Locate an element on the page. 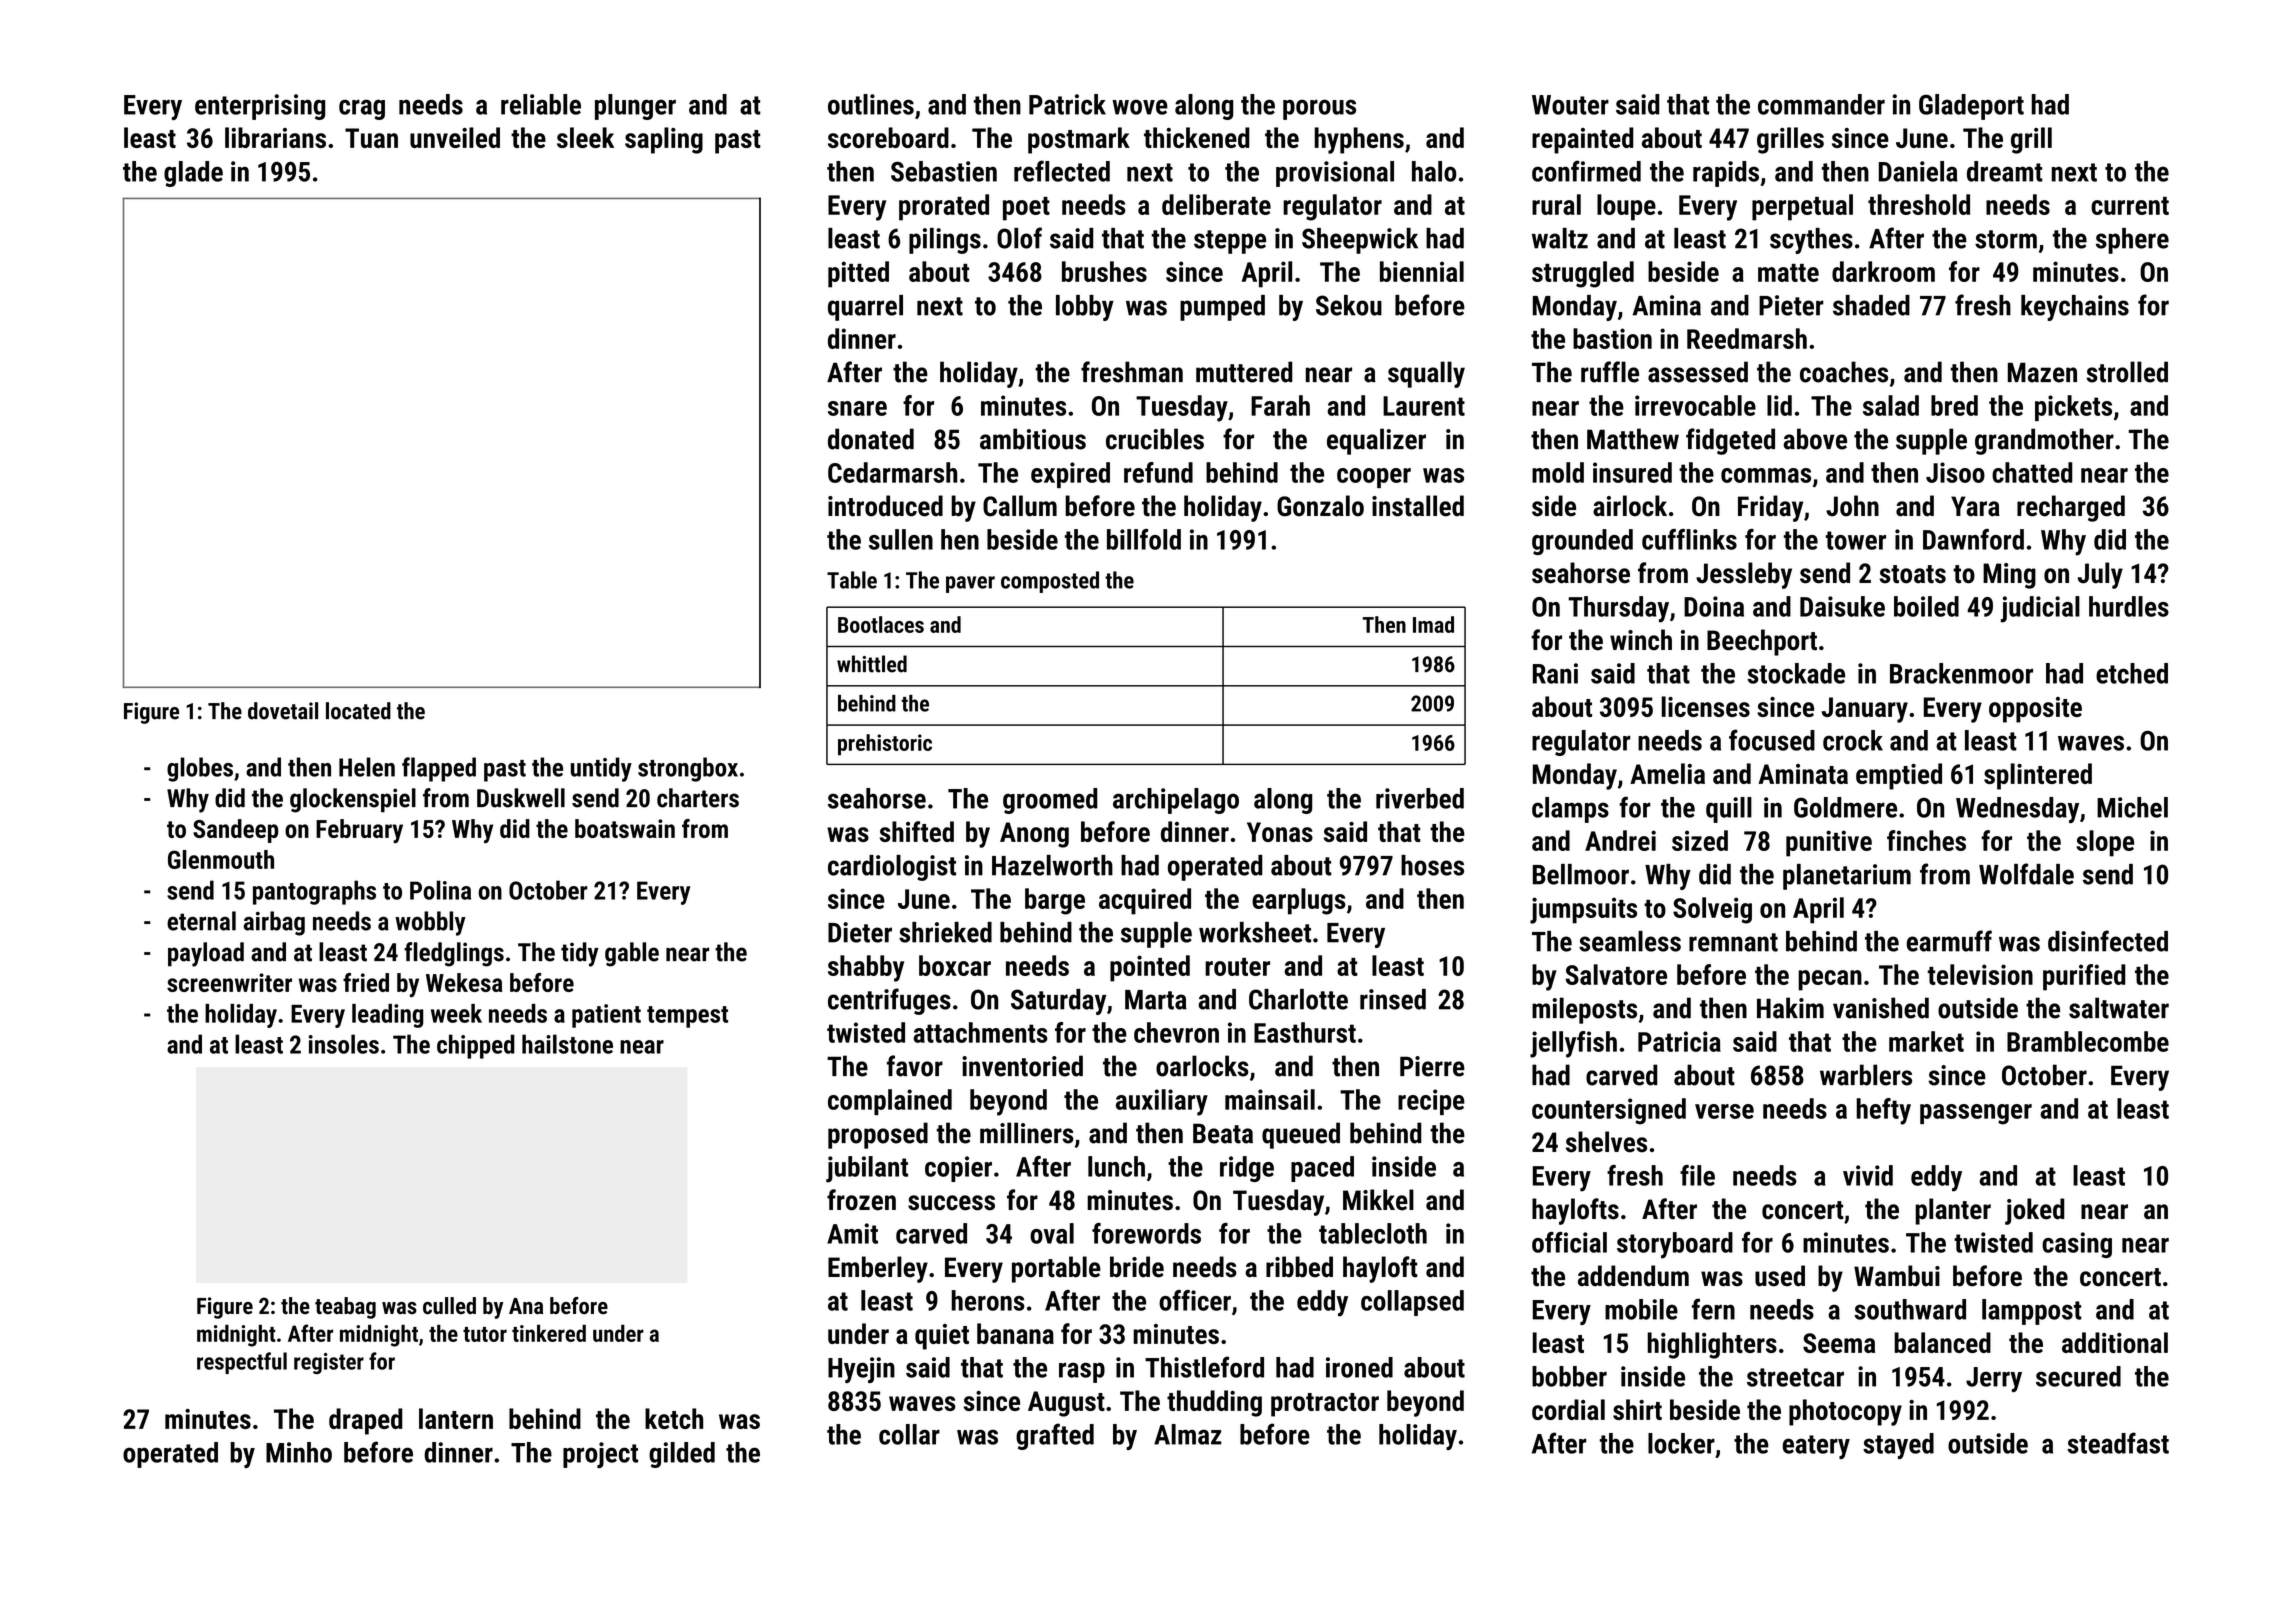 The width and height of the page is (2292, 1620). dovetail is located at coordinates (283, 711).
